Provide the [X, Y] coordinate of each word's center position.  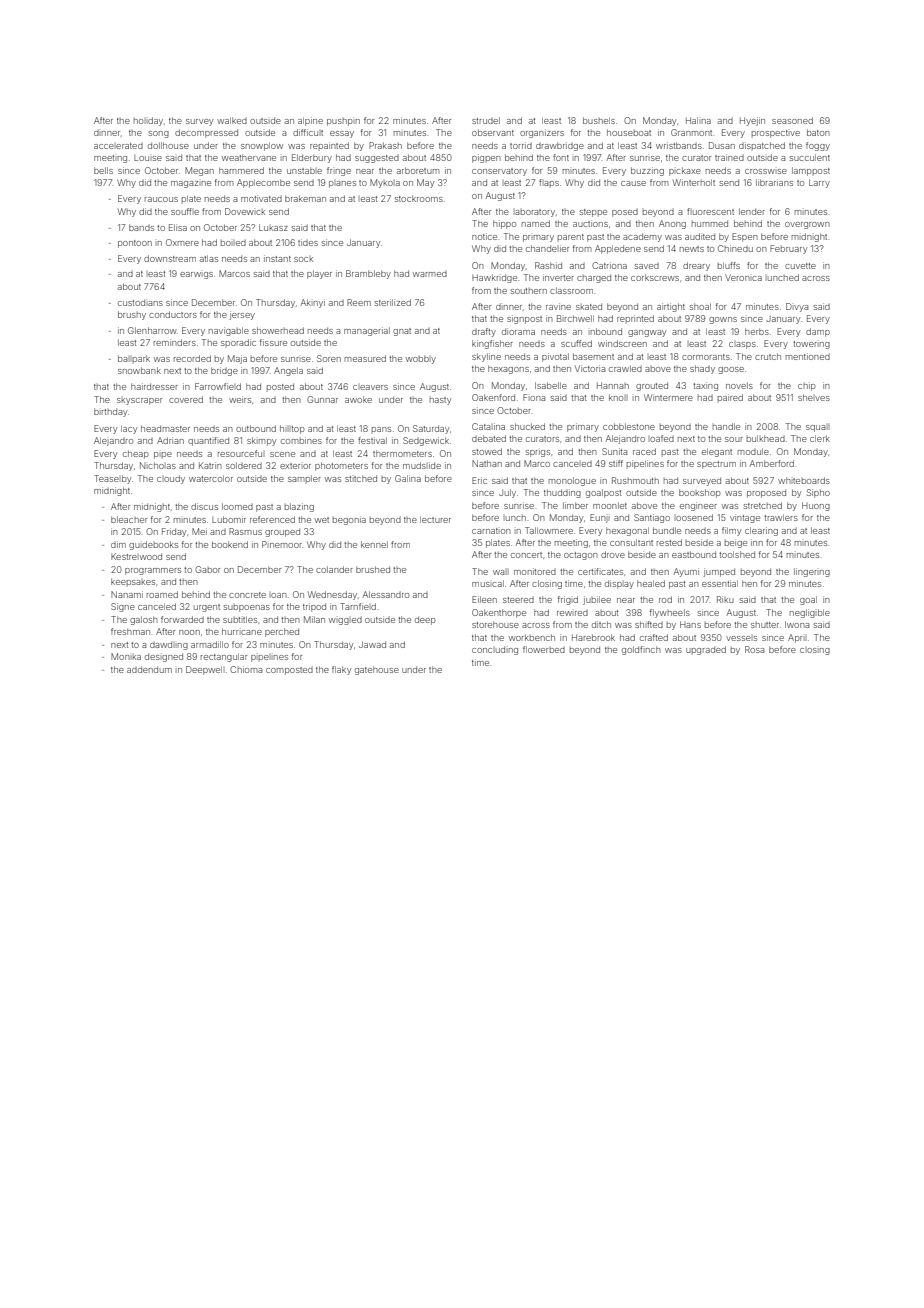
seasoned [792, 120]
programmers [153, 571]
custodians [140, 302]
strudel [486, 120]
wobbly [421, 359]
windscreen [622, 343]
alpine [310, 121]
